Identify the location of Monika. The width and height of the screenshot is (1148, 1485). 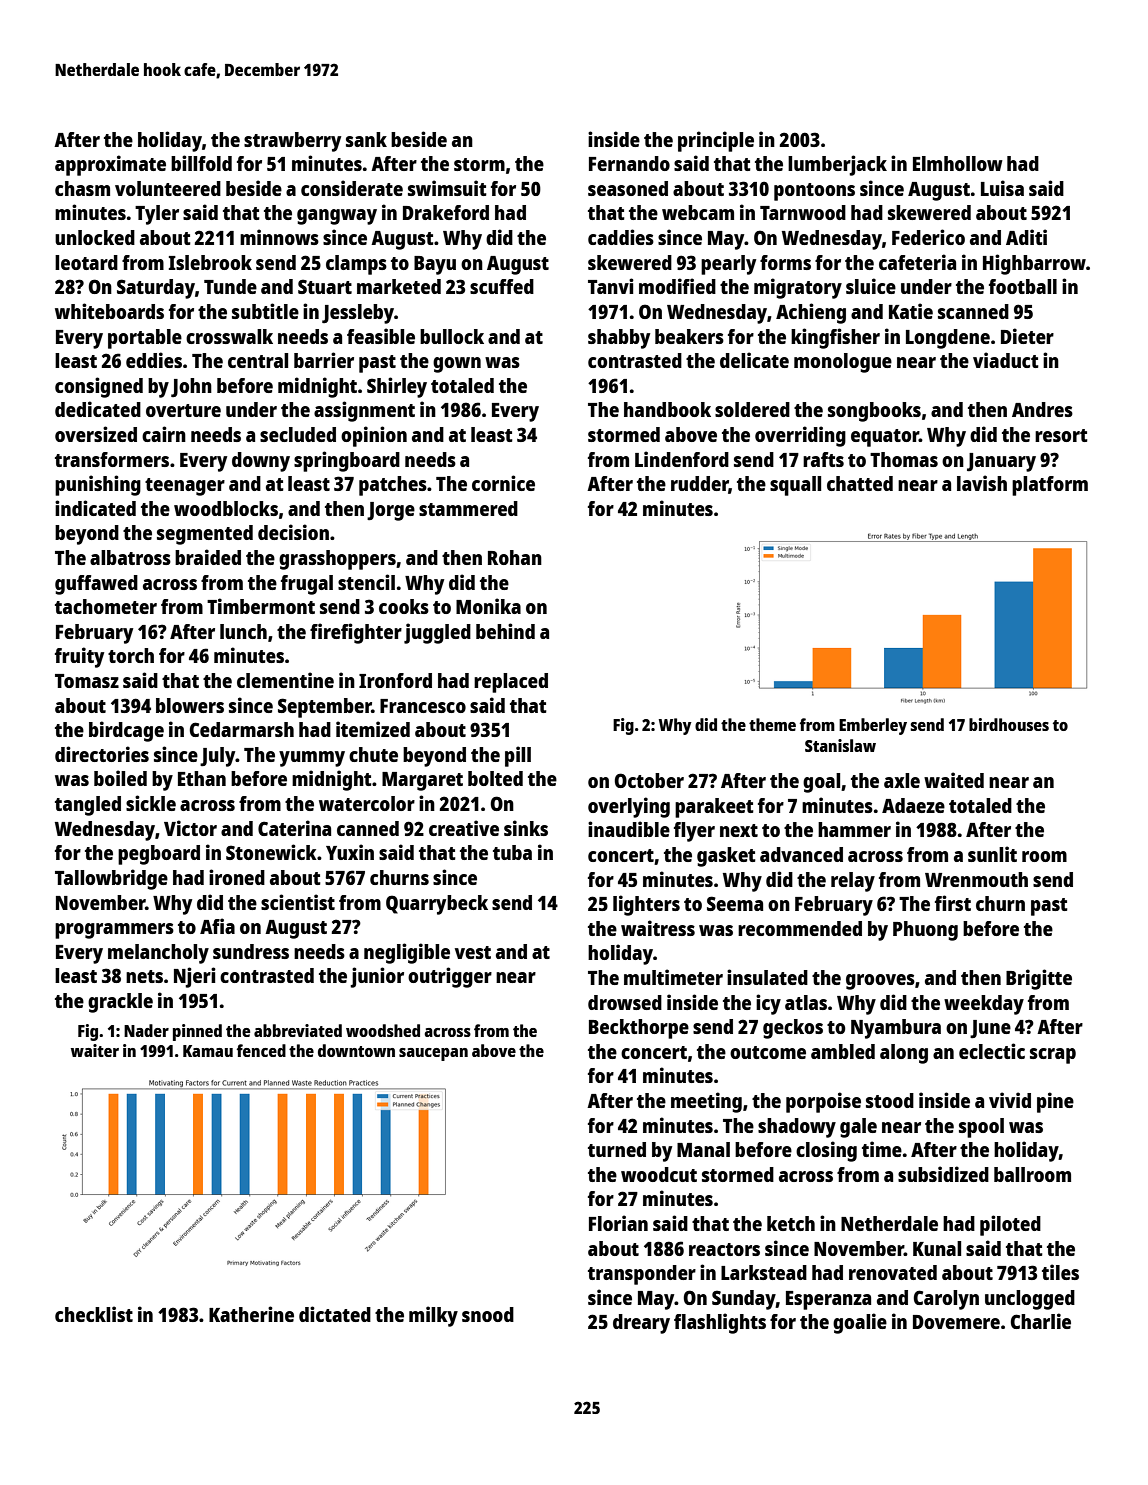
(488, 606).
